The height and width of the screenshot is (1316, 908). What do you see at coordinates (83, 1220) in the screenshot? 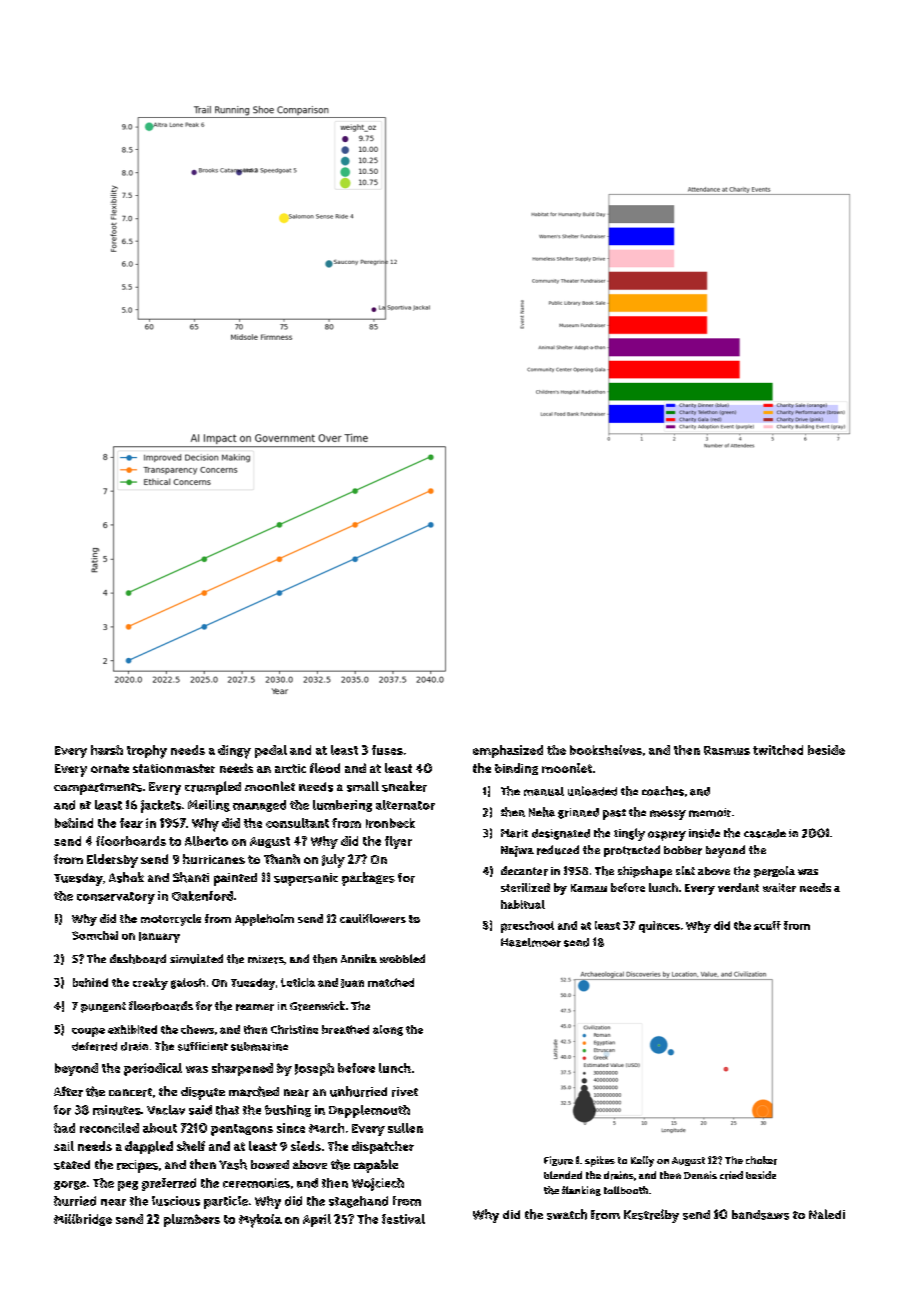
I see `Millbridge` at bounding box center [83, 1220].
